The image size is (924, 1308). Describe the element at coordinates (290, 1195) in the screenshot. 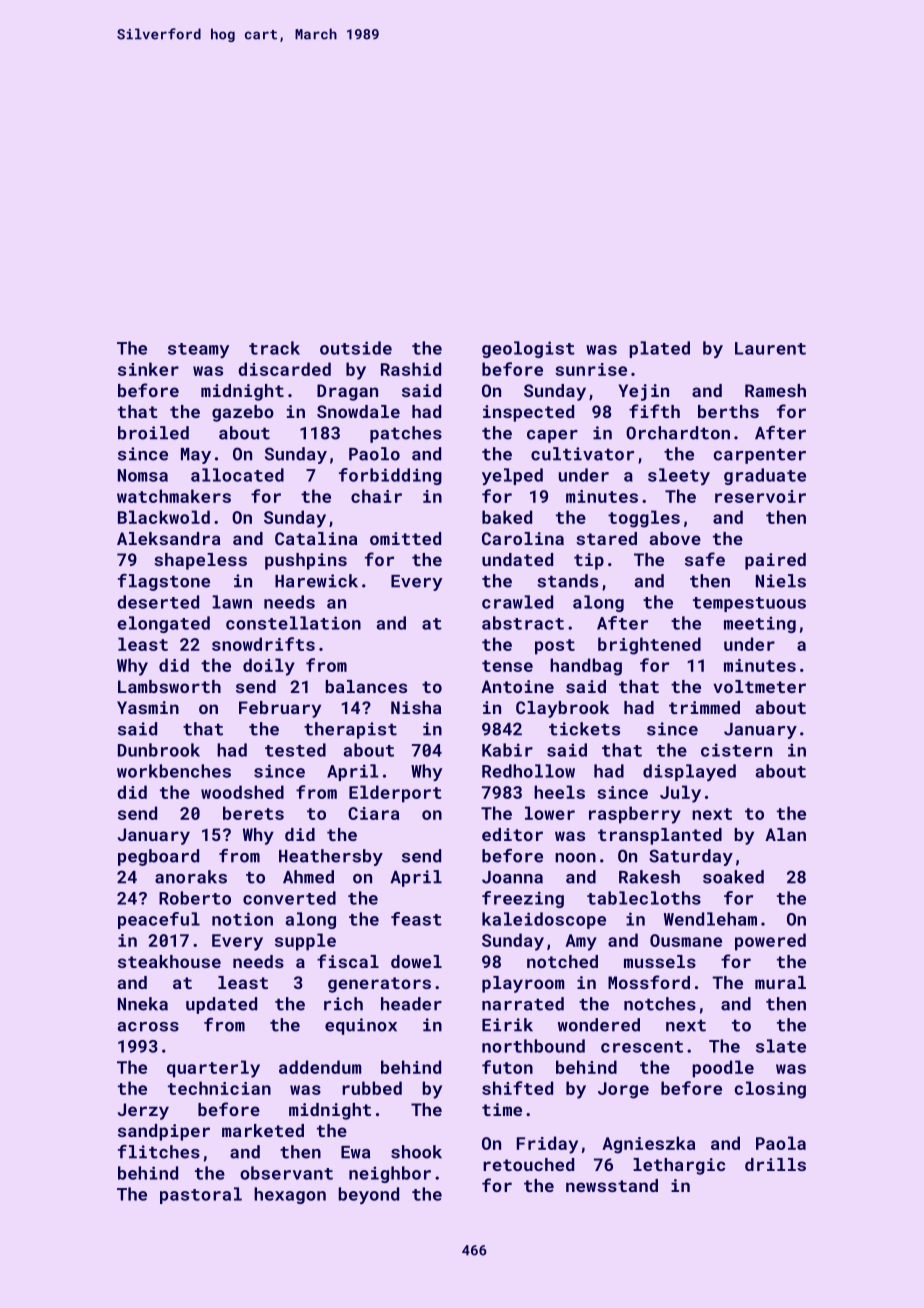

I see `hexagon` at that location.
